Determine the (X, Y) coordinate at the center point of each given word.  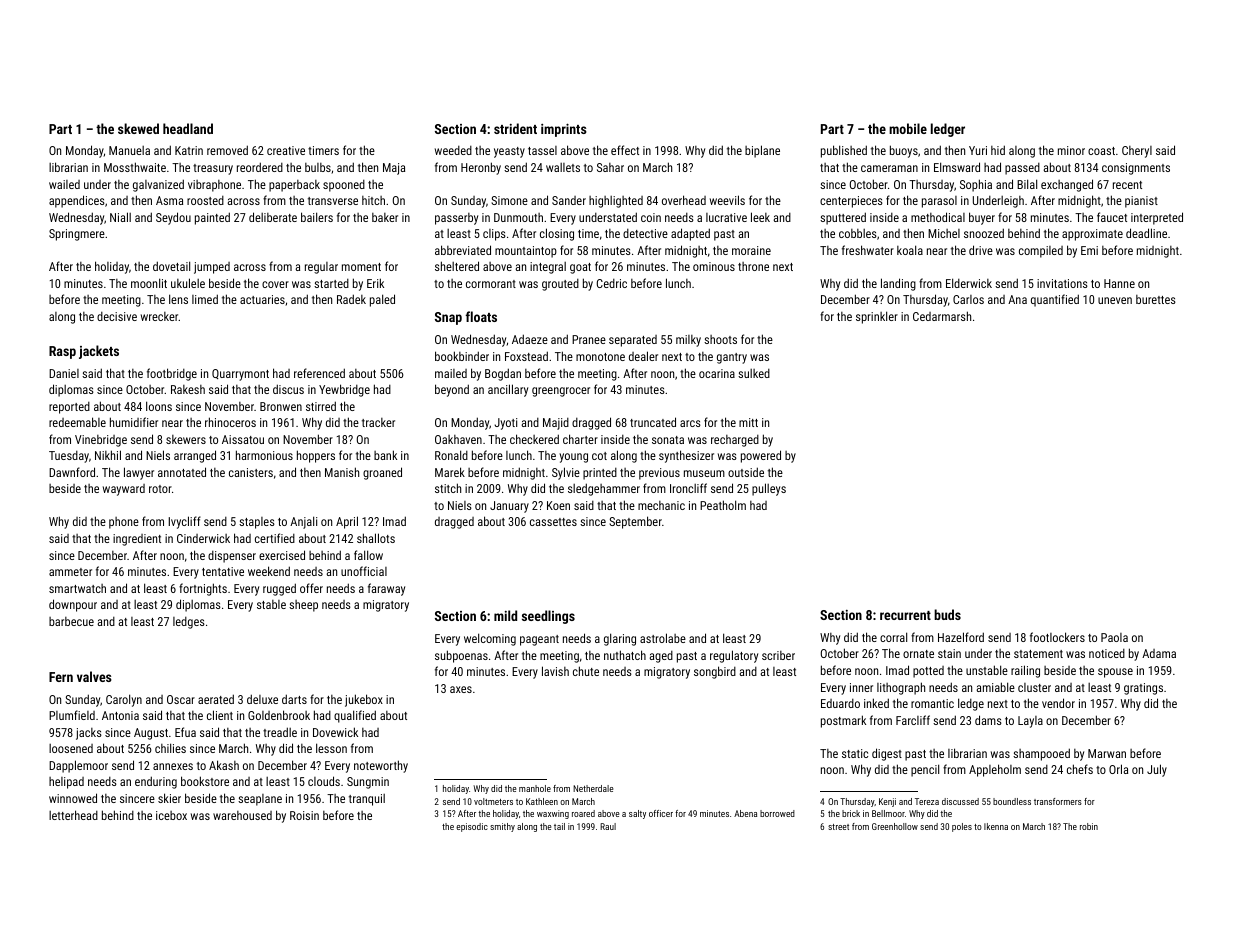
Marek (450, 472)
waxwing (553, 814)
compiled (1041, 252)
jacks (89, 734)
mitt (748, 422)
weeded (453, 150)
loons (159, 406)
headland (188, 128)
